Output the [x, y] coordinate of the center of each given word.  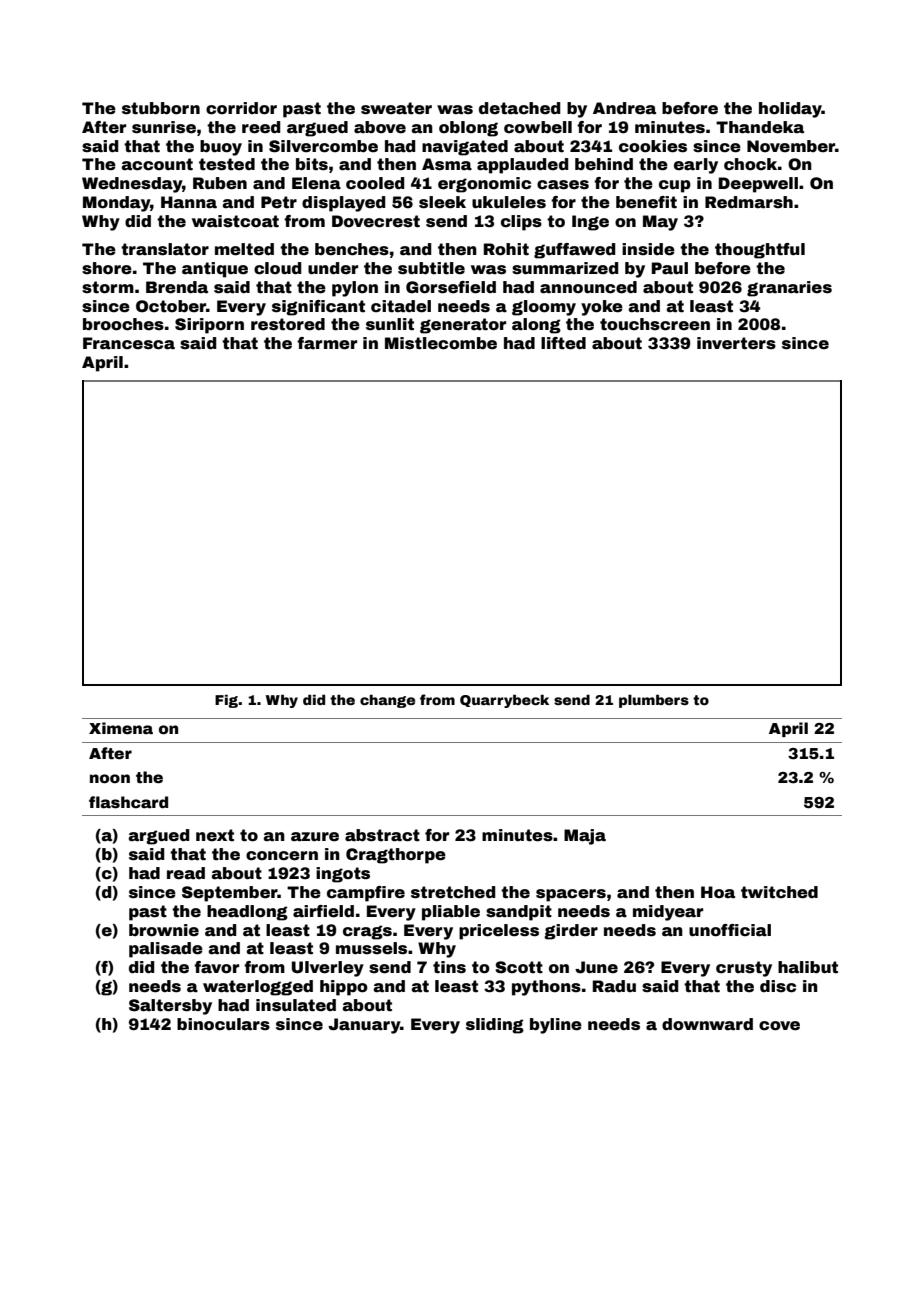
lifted [563, 343]
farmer [327, 343]
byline [556, 1026]
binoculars [223, 1024]
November [791, 146]
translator [165, 249]
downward [707, 1024]
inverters [736, 343]
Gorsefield [451, 287]
